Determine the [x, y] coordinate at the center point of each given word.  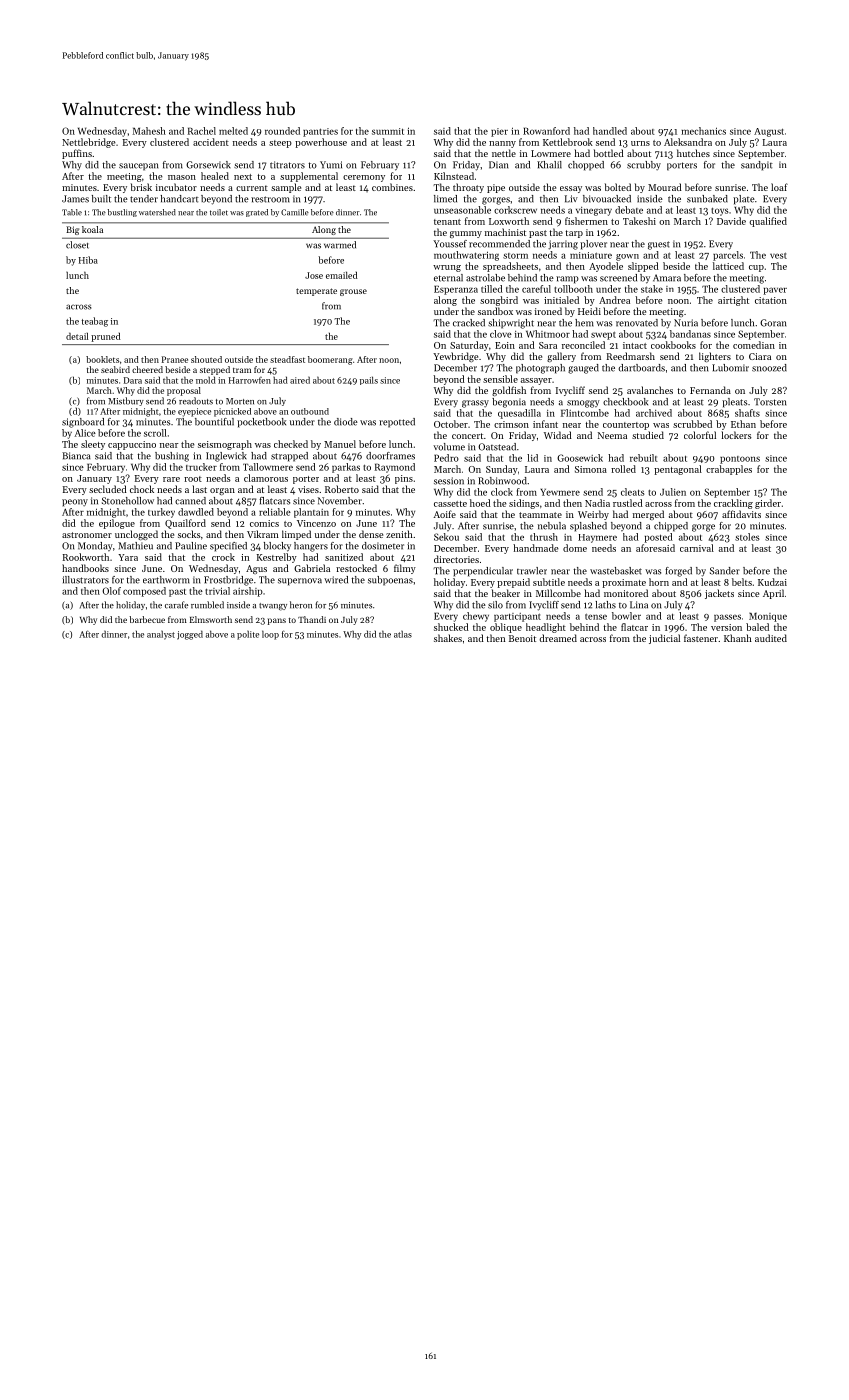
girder [768, 504]
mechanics [703, 131]
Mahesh [149, 131]
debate [629, 210]
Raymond [395, 468]
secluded [108, 489]
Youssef [450, 244]
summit [388, 131]
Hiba [88, 260]
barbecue [147, 619]
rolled [623, 469]
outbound [310, 411]
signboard [83, 423]
